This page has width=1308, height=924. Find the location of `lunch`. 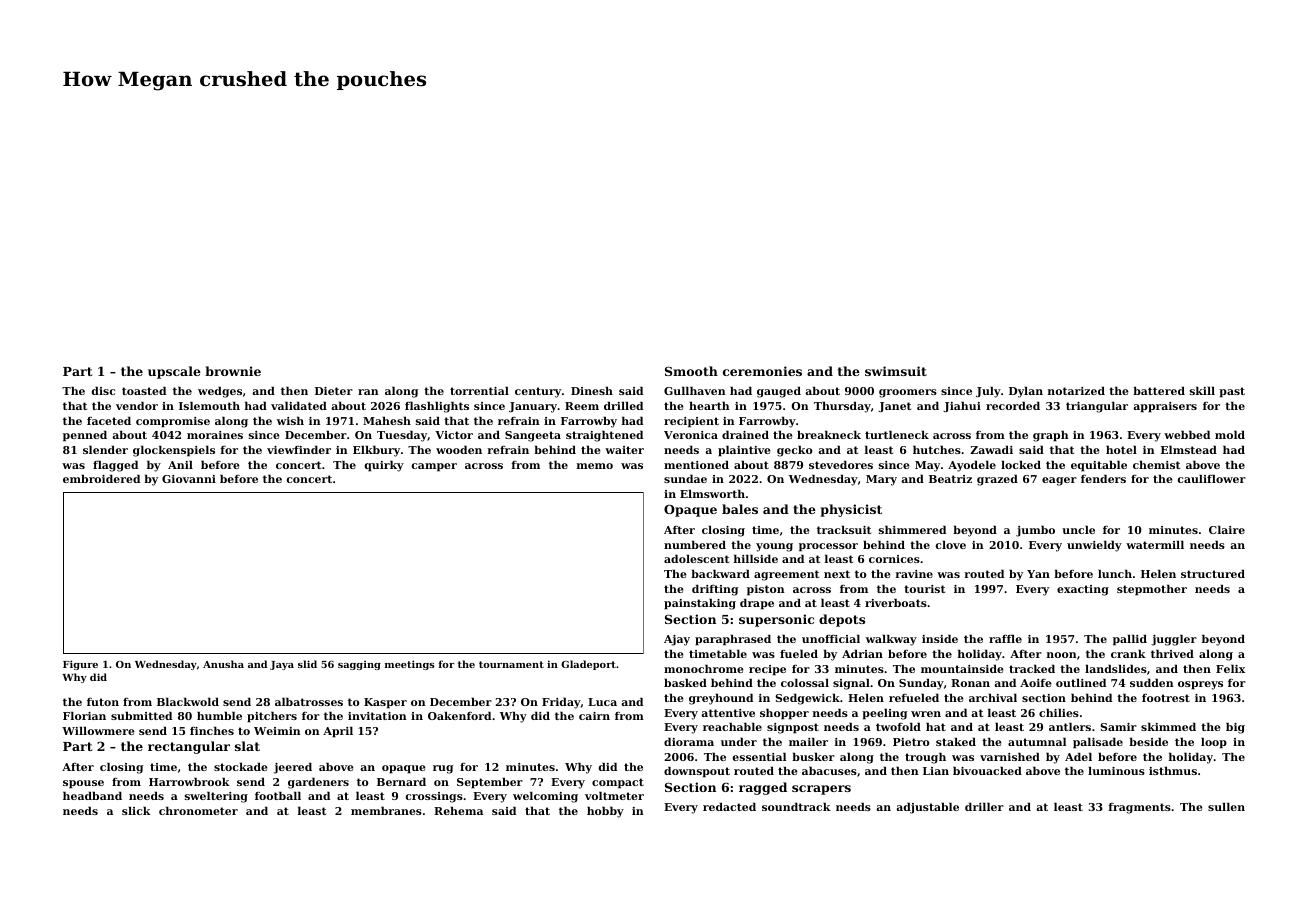

lunch is located at coordinates (1115, 573).
